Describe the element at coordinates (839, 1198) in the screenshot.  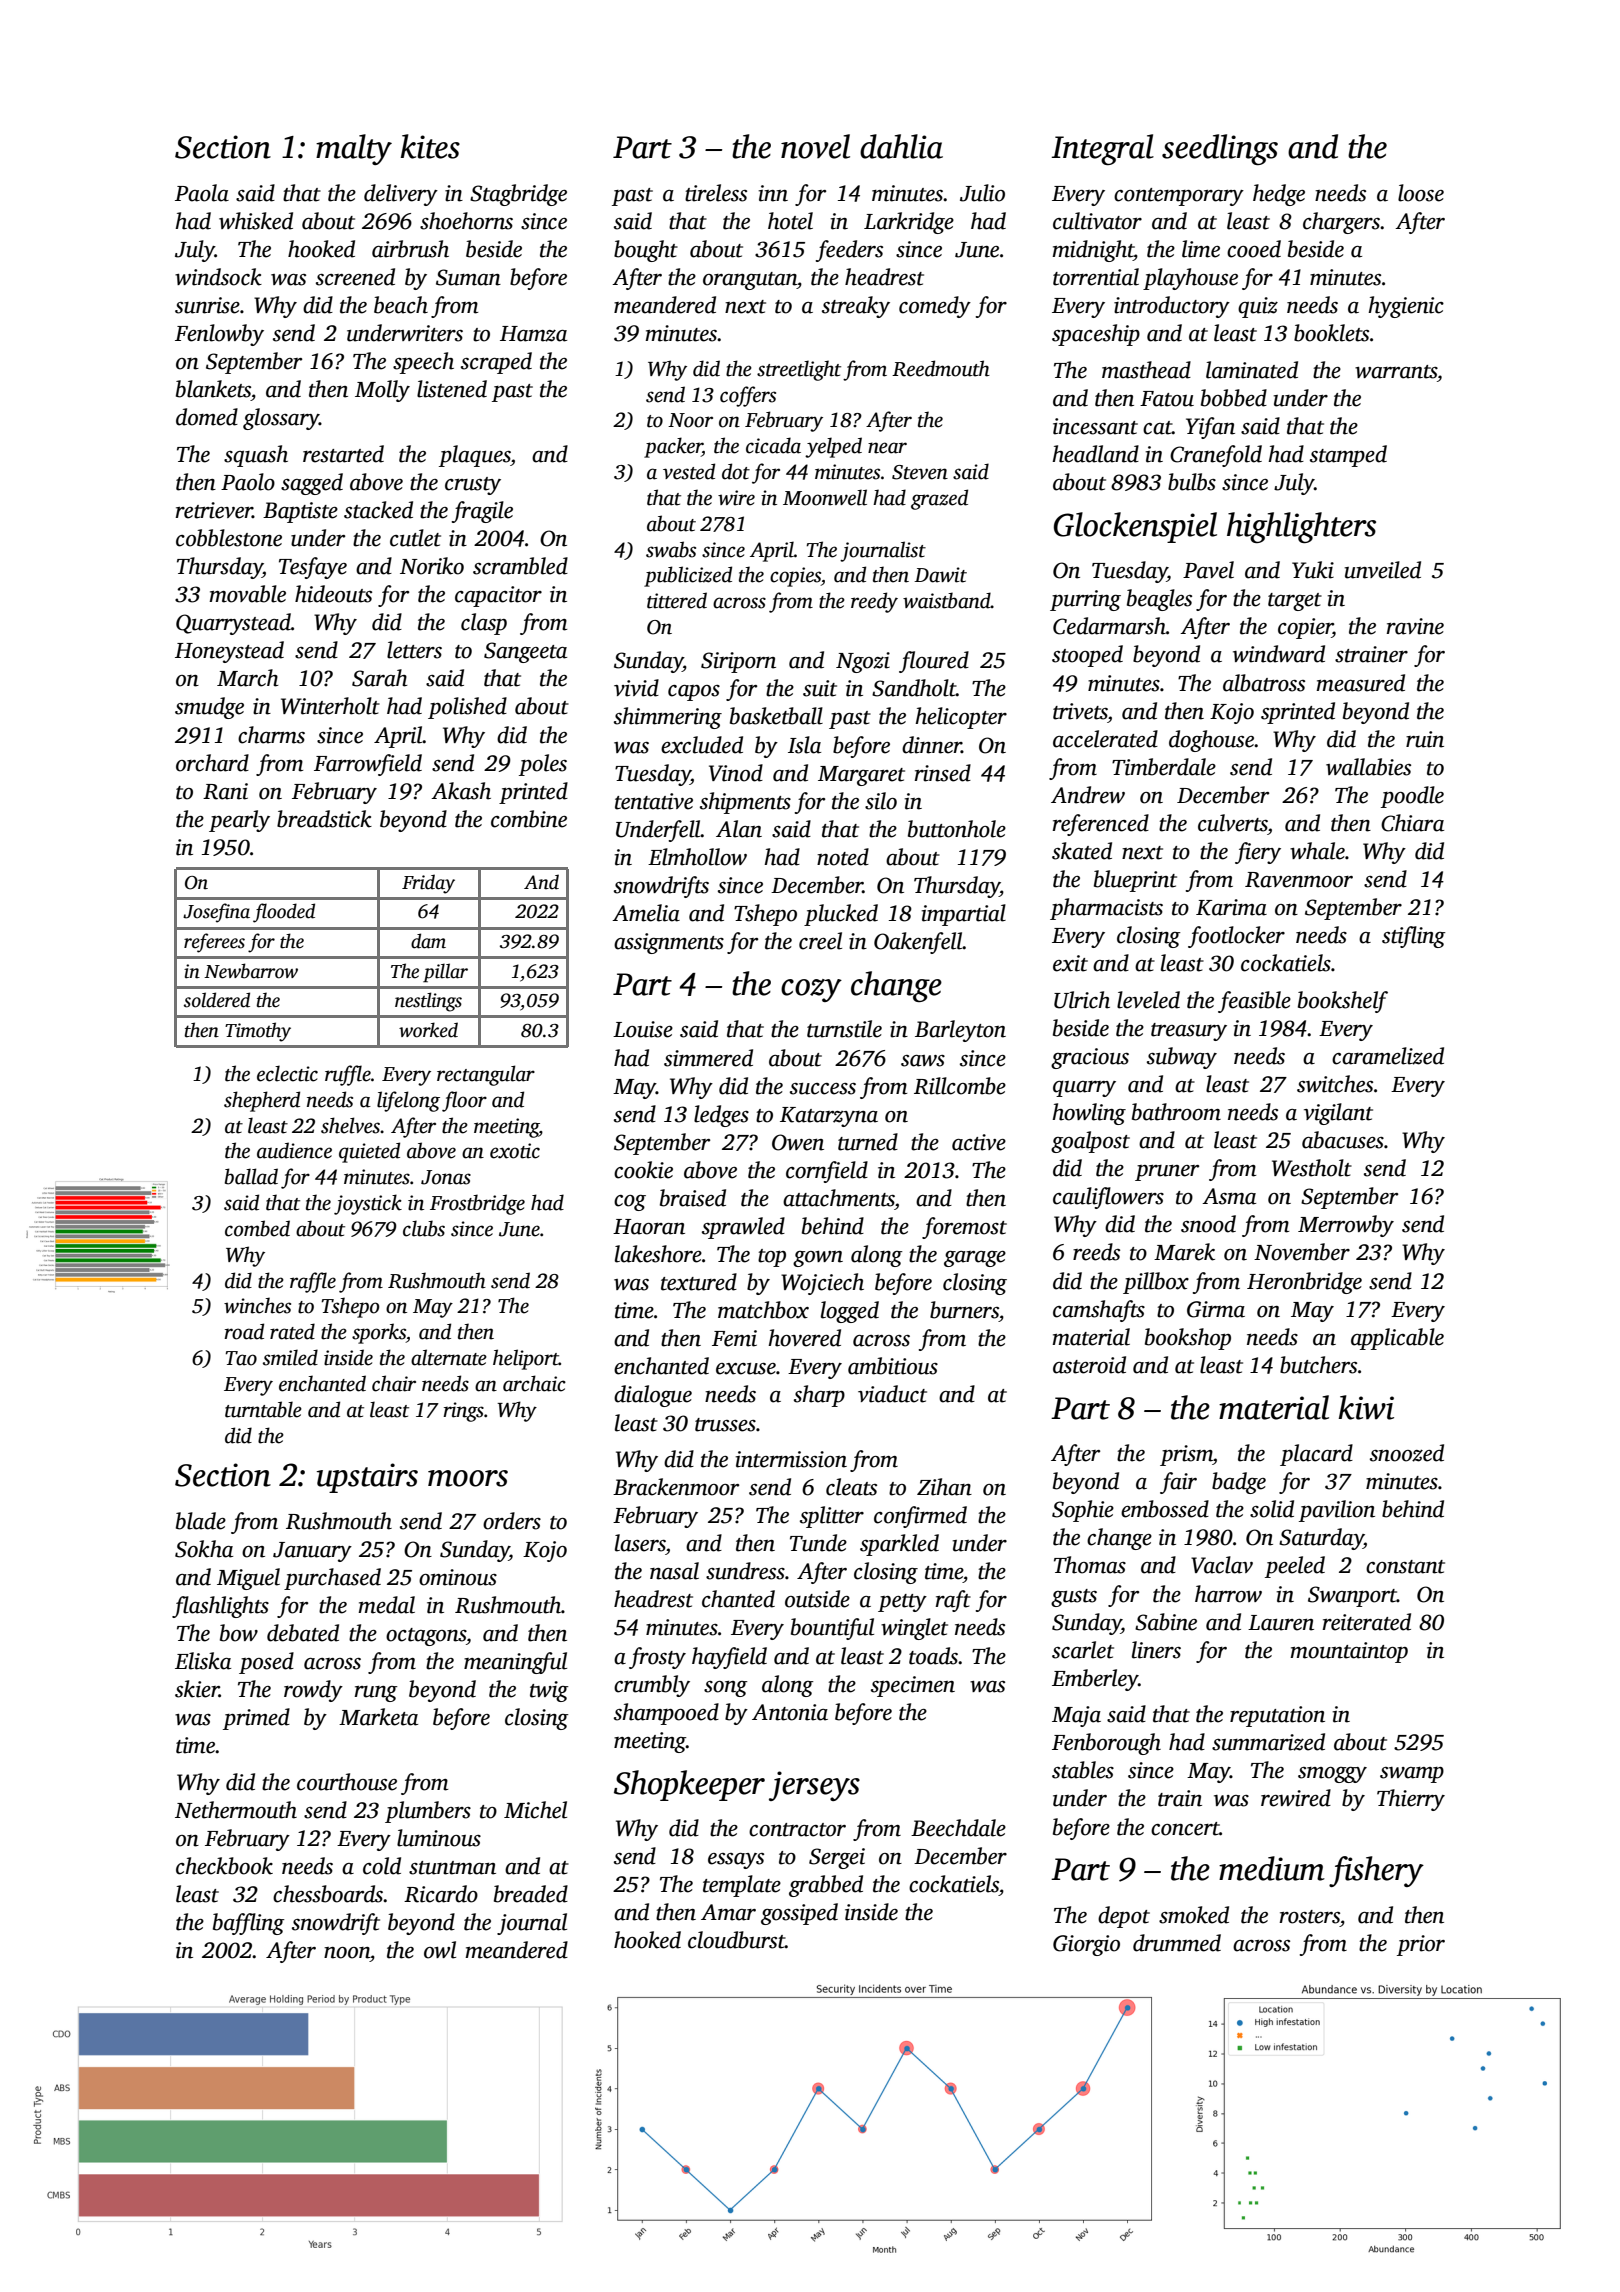
I see `attachments` at that location.
